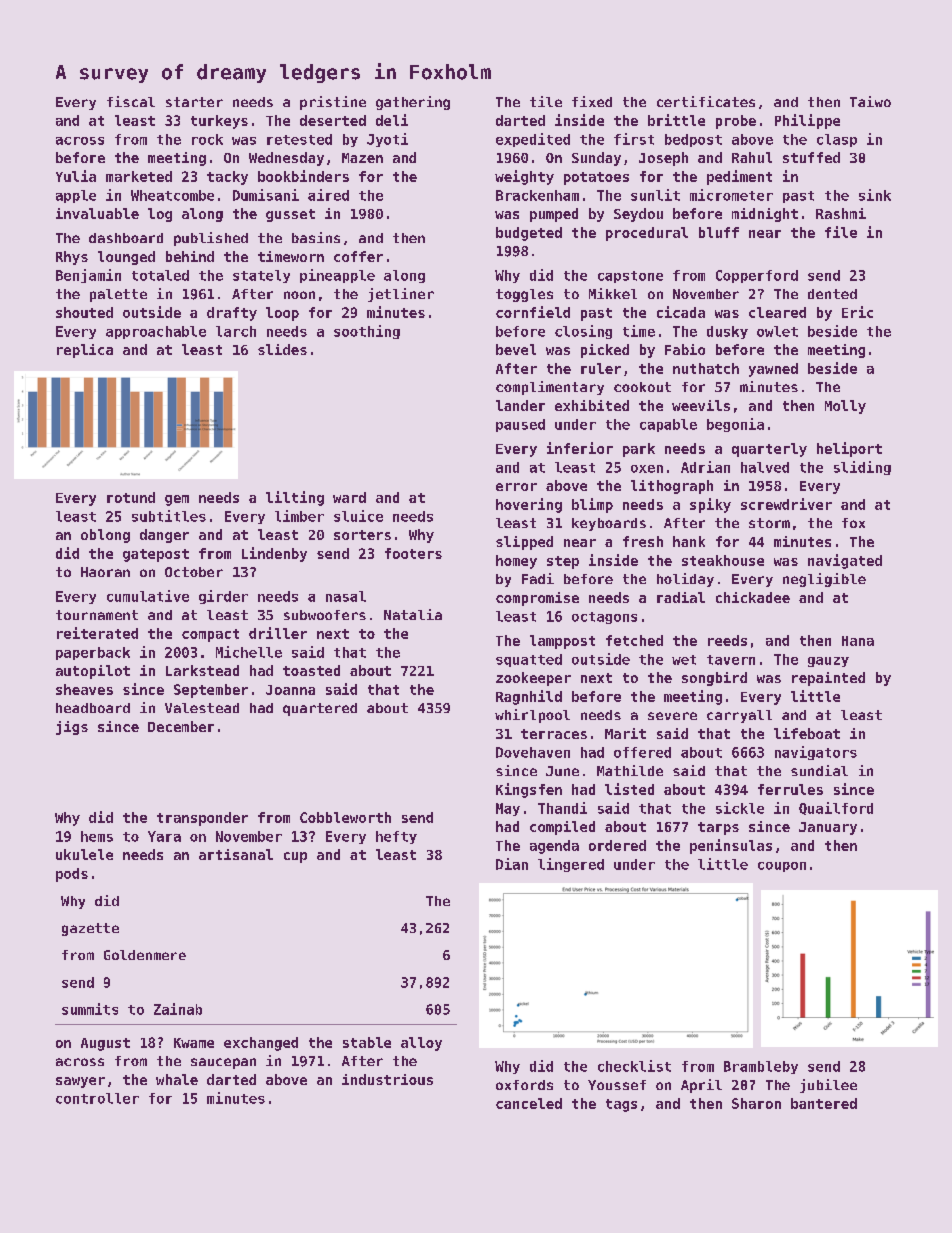 This image has width=952, height=1233. What do you see at coordinates (145, 955) in the image?
I see `Goldenmere` at bounding box center [145, 955].
